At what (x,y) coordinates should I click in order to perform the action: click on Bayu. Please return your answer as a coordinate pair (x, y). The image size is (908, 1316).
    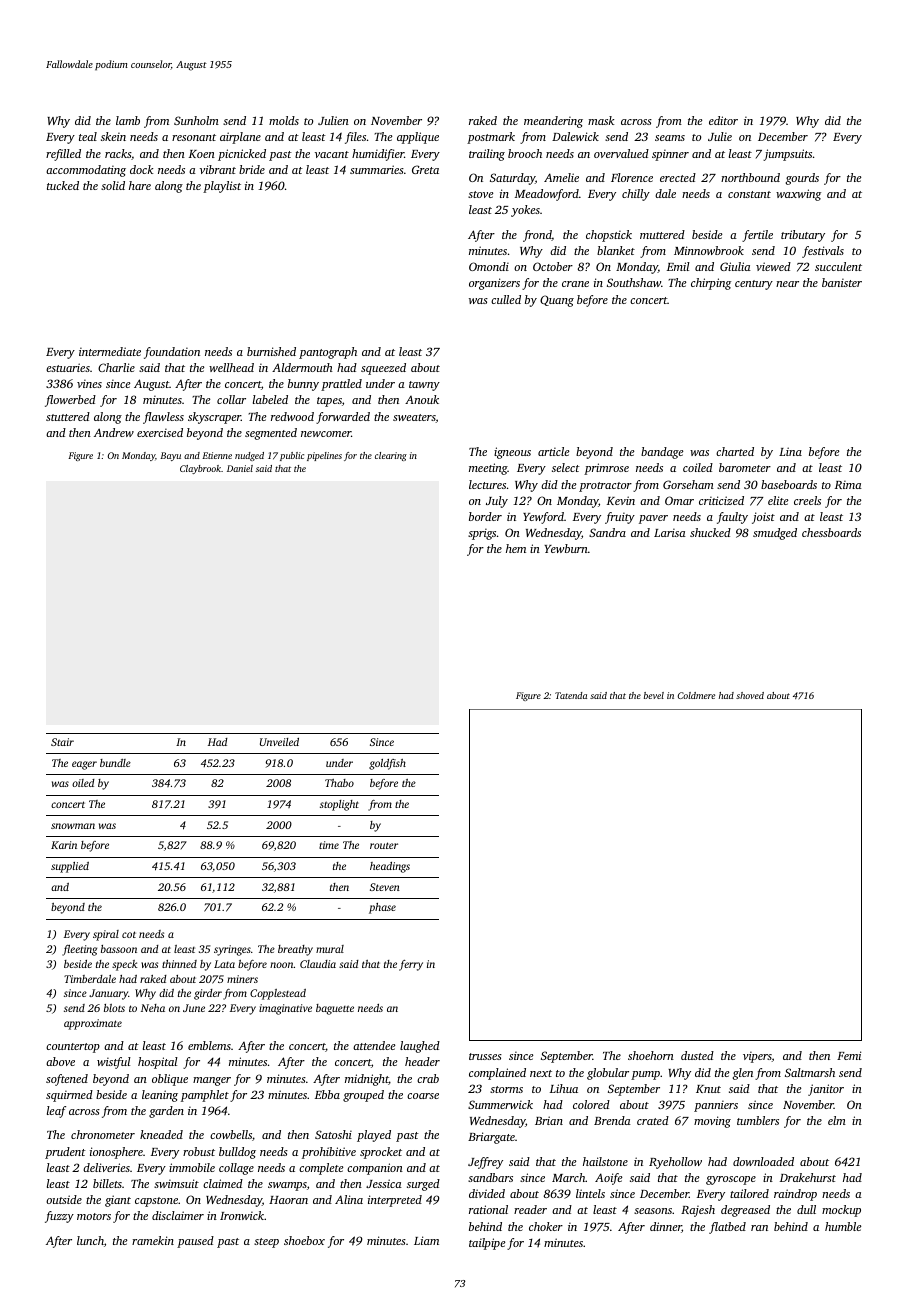
    Looking at the image, I should click on (170, 456).
